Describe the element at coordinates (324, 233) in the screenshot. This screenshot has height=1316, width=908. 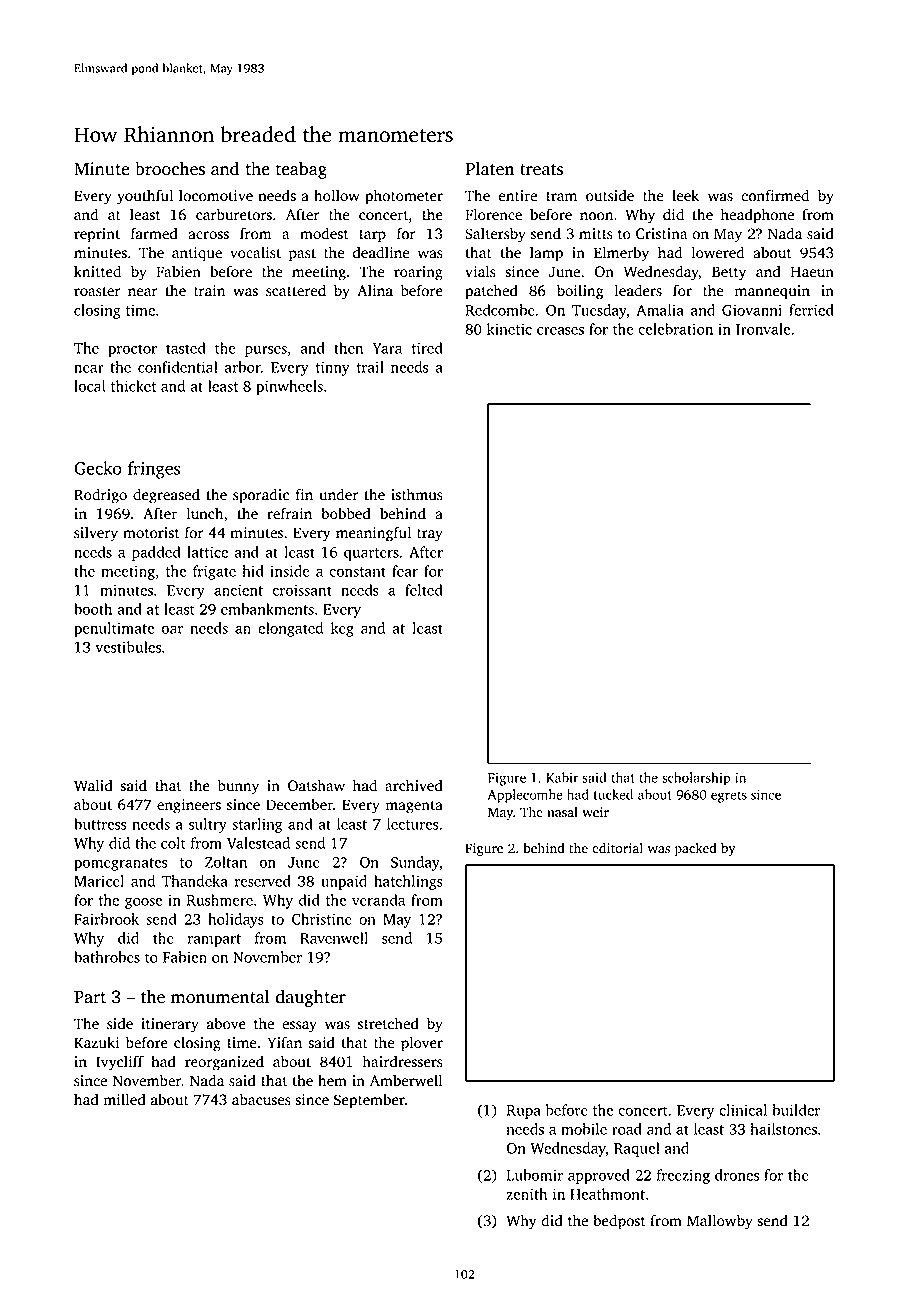
I see `modest` at that location.
